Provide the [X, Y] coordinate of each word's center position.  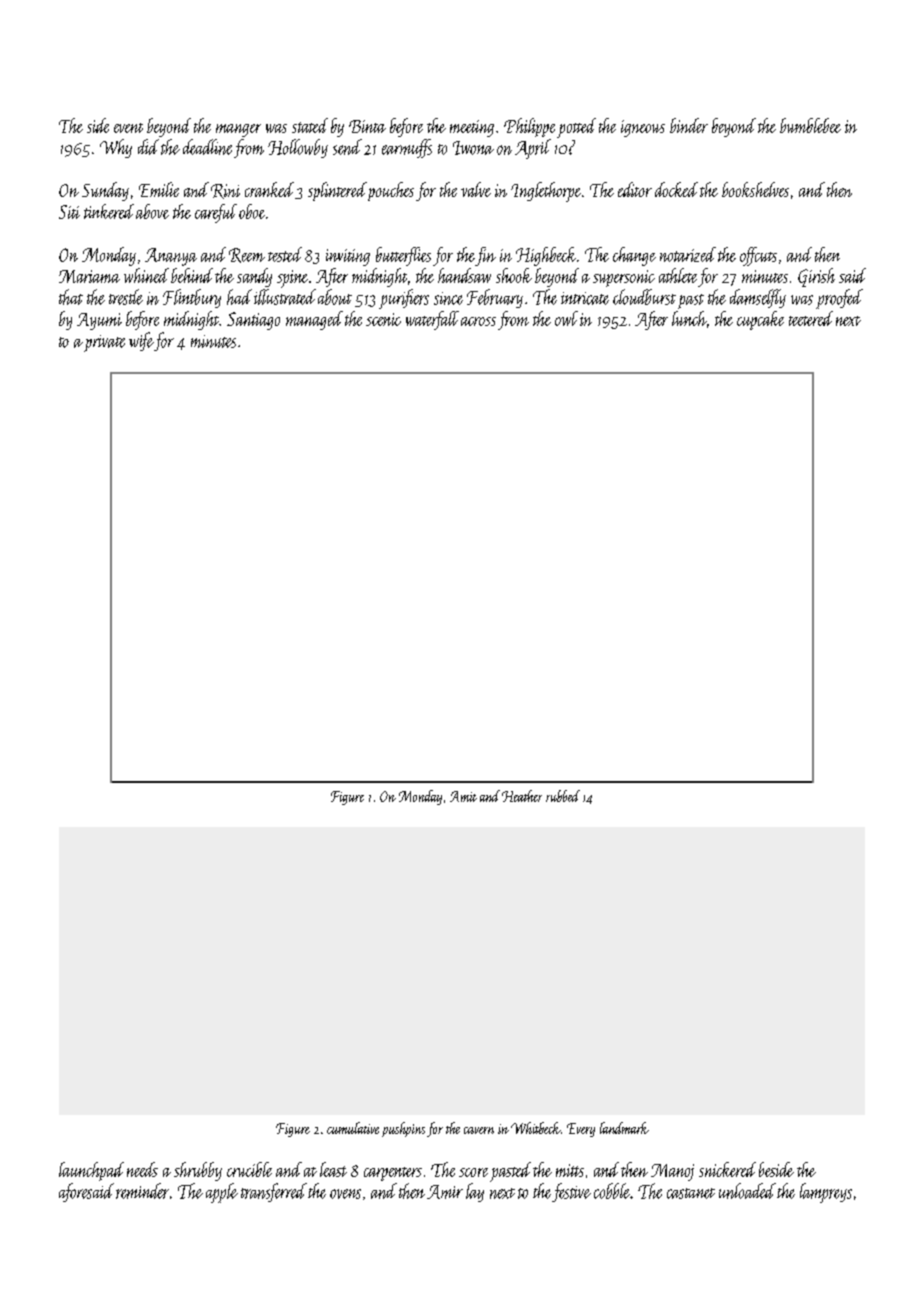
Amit [463, 796]
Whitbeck [536, 1128]
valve [476, 189]
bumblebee [810, 125]
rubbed [563, 796]
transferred [274, 1192]
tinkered [109, 211]
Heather [522, 796]
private [104, 343]
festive [571, 1192]
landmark [624, 1128]
